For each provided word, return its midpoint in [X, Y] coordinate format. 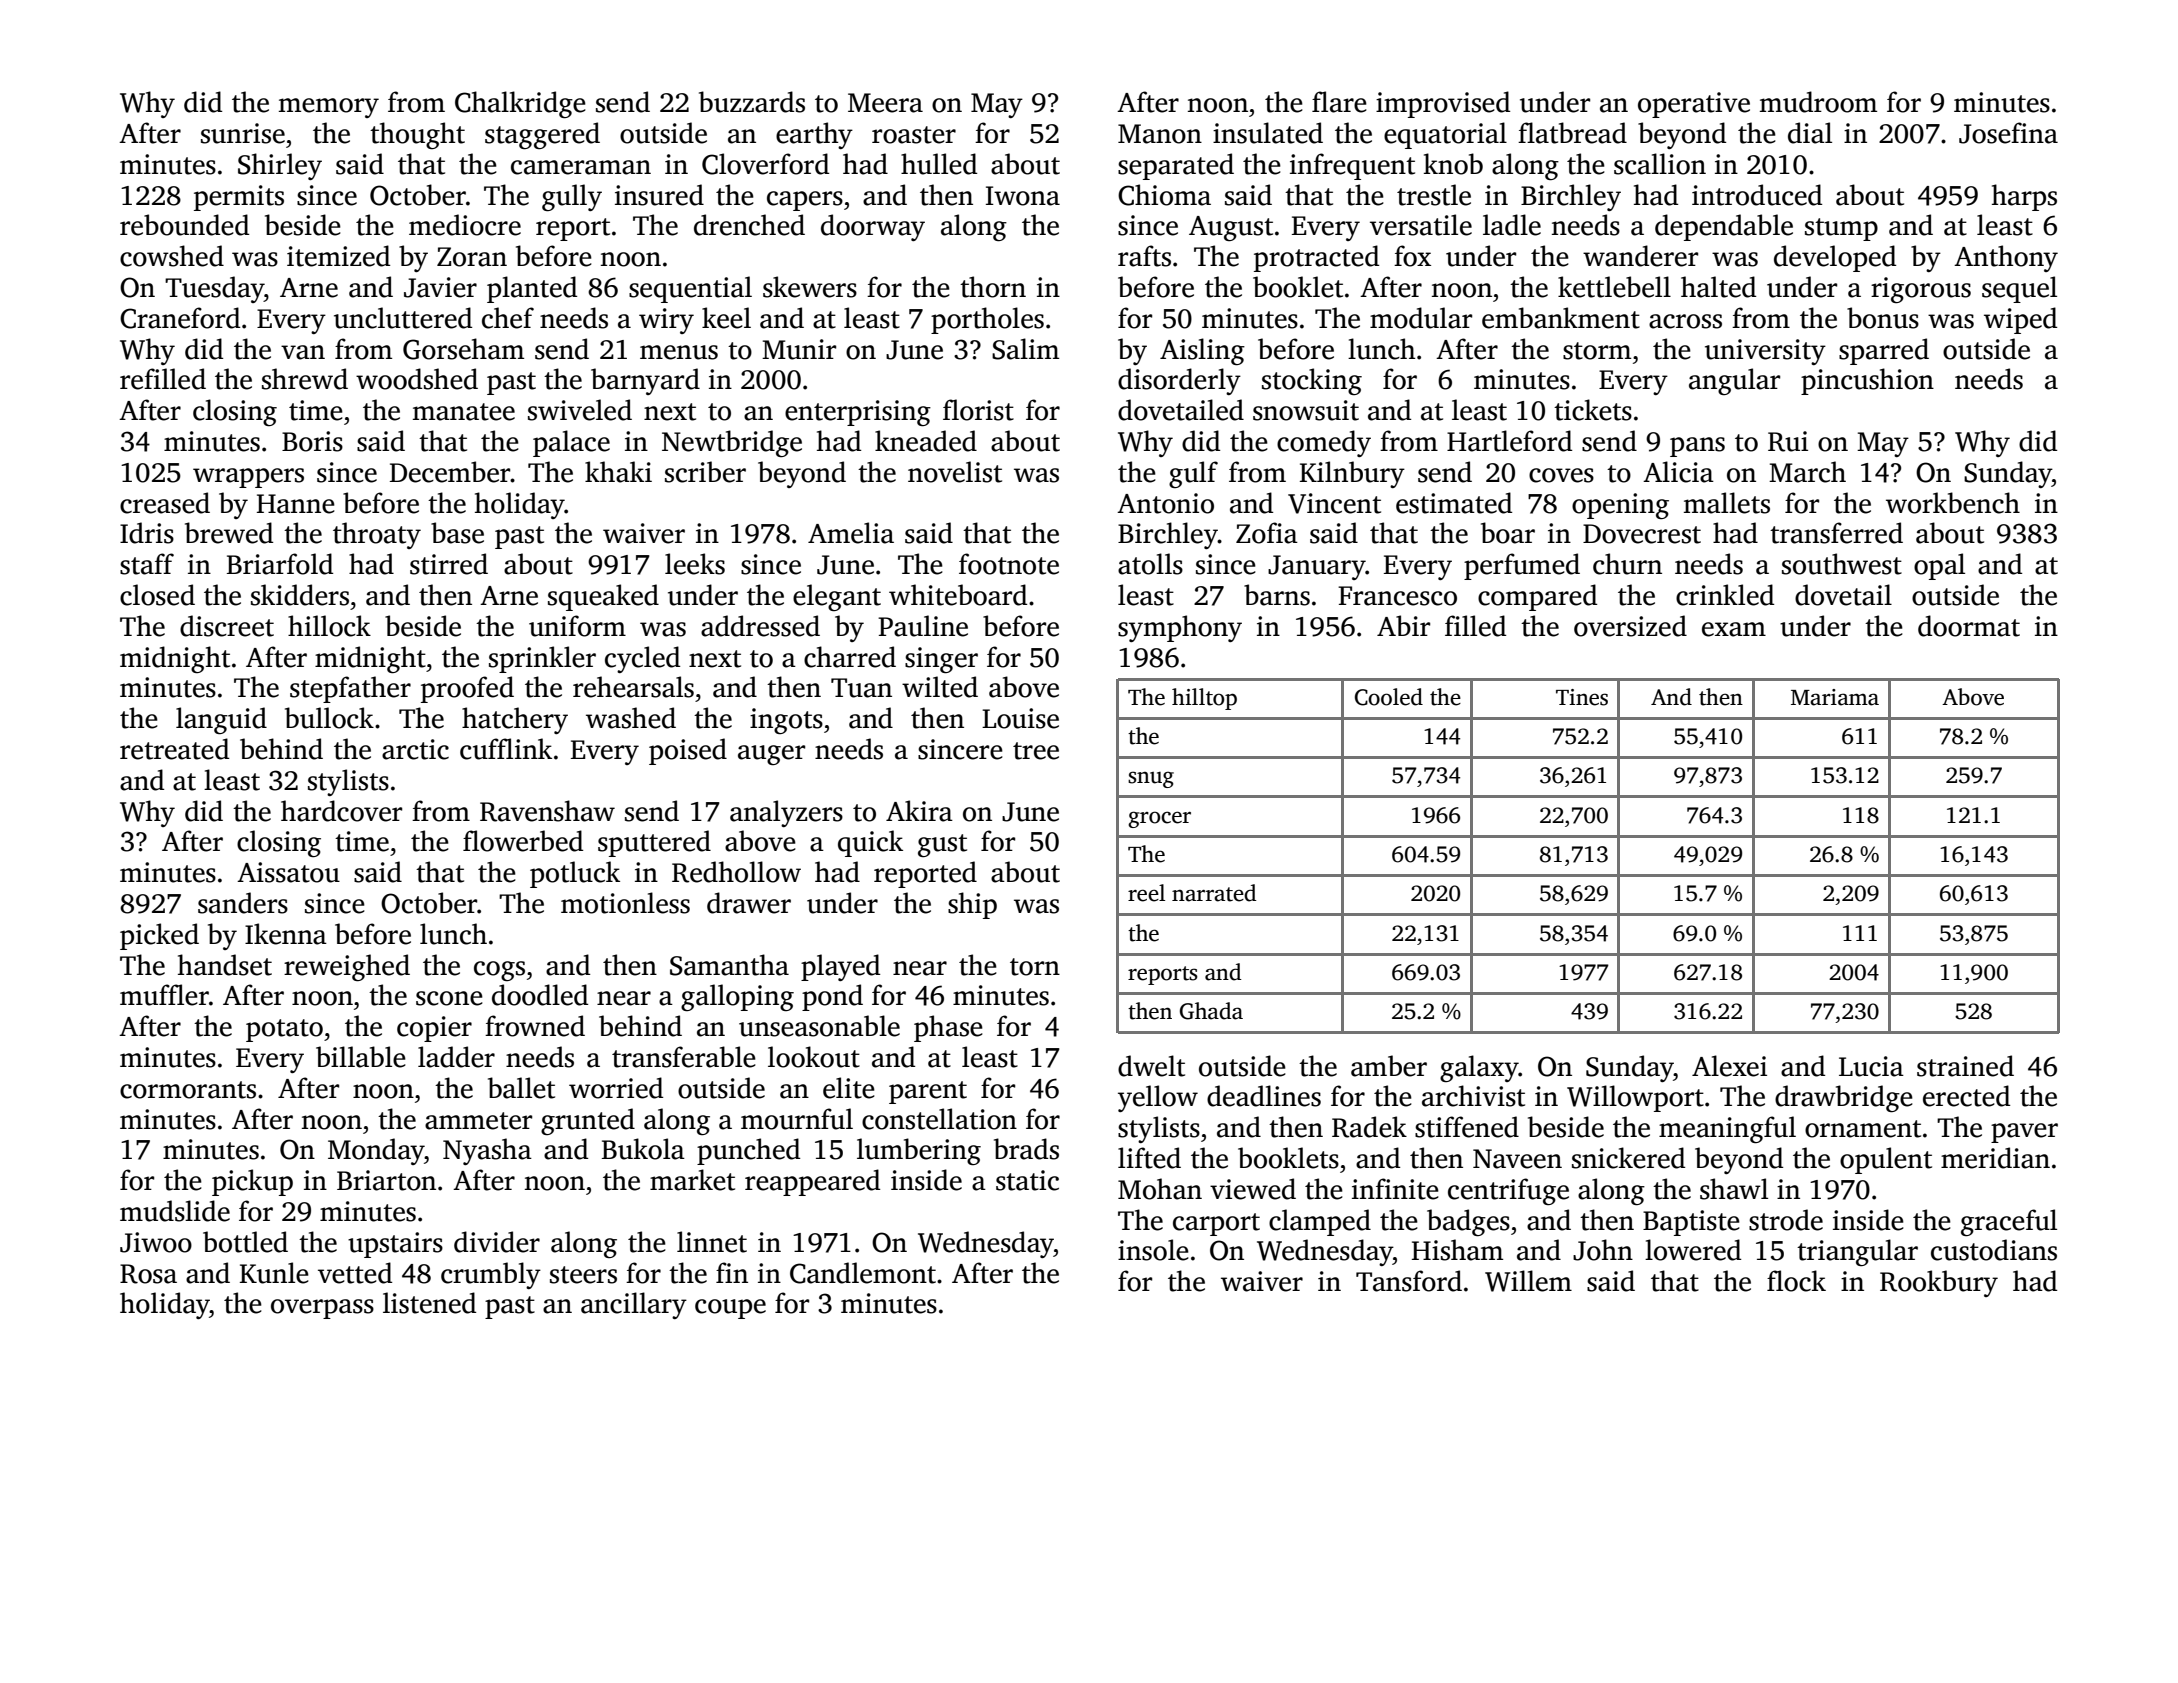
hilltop [1204, 699]
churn [1627, 564]
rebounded [184, 225]
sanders [243, 903]
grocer [1159, 819]
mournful [797, 1119]
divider [497, 1242]
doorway [873, 227]
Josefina [2008, 133]
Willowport [1635, 1098]
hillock [329, 626]
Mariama [1835, 697]
